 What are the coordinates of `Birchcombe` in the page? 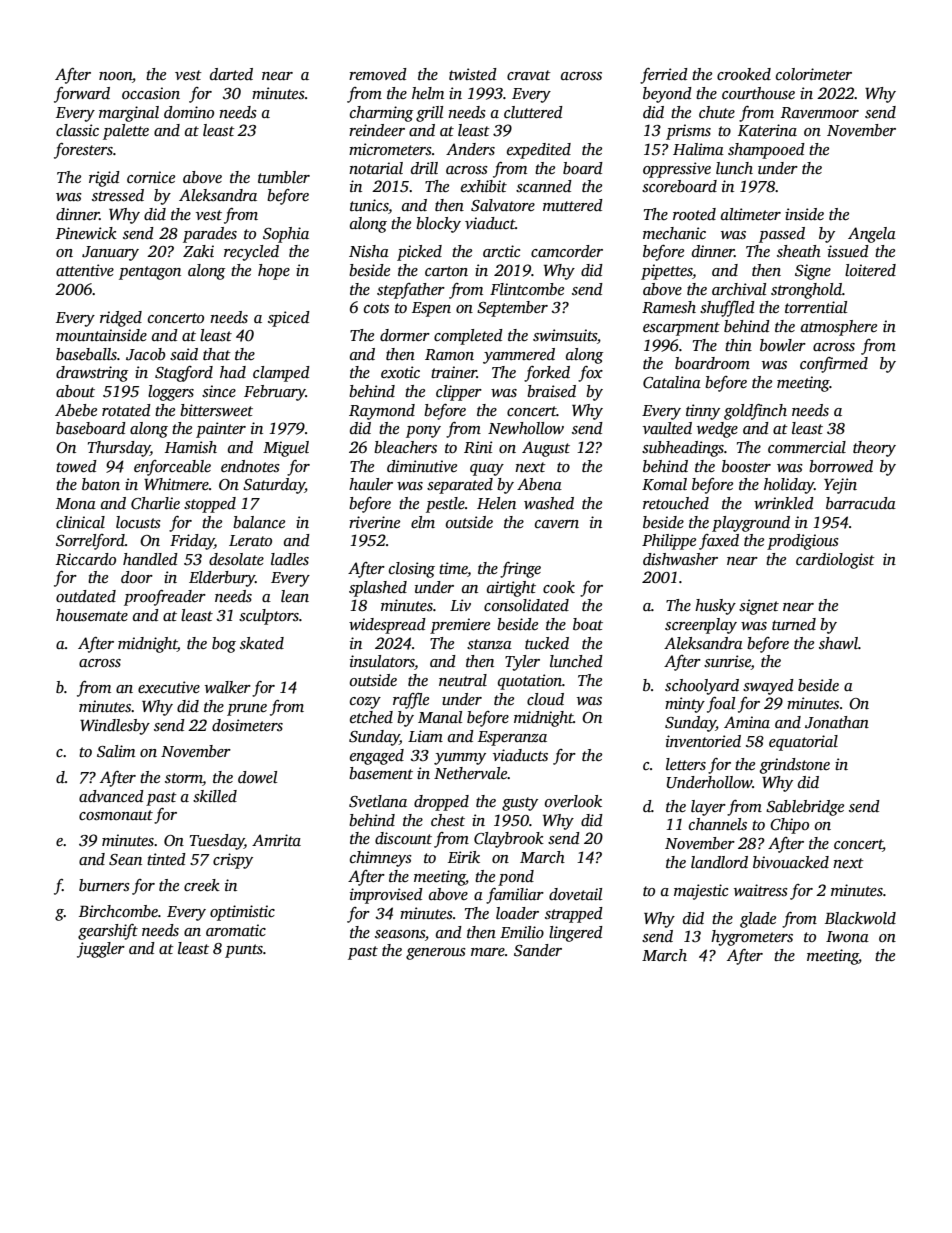 It's located at (118, 911).
